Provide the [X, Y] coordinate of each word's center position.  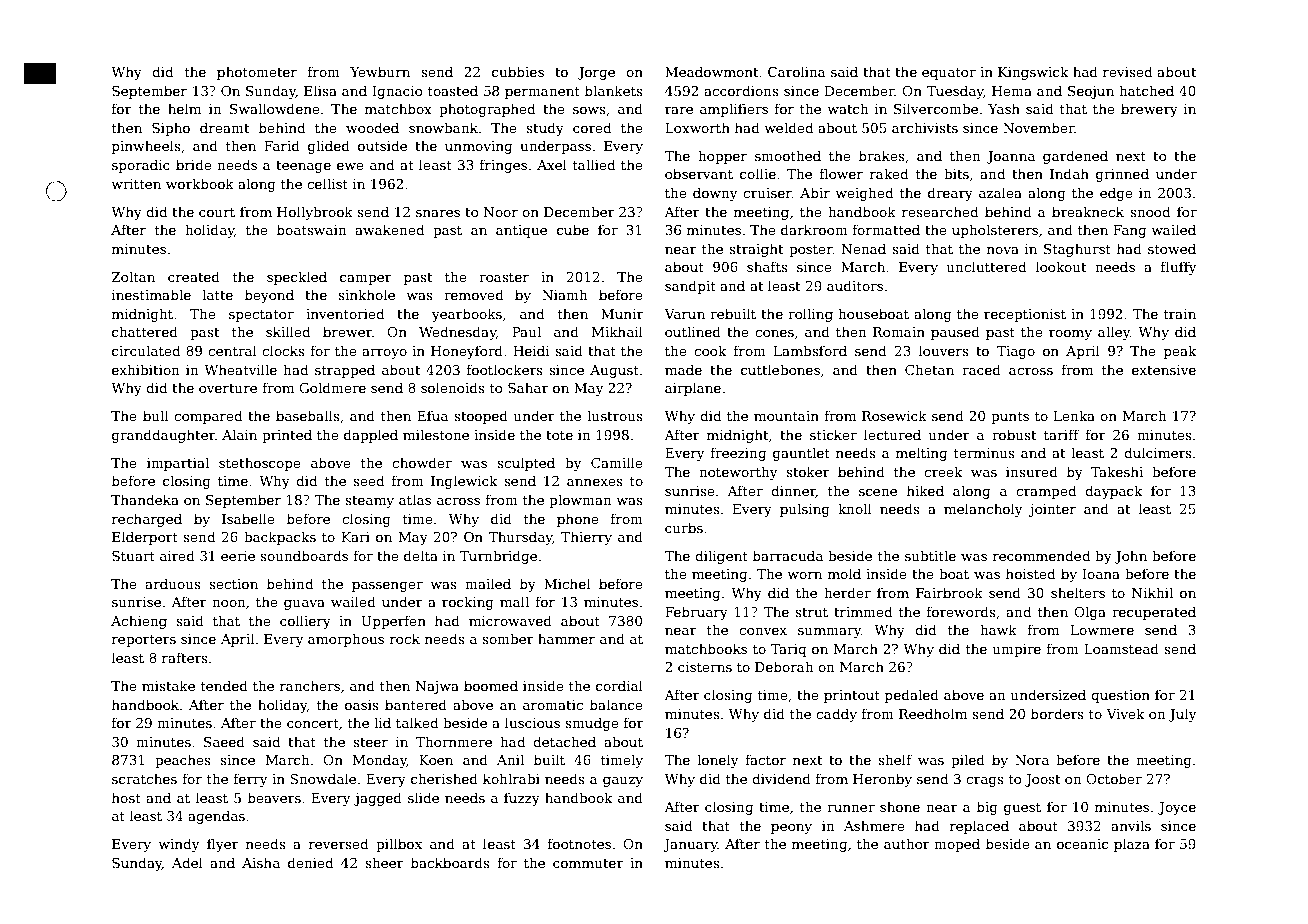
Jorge [596, 73]
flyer [223, 845]
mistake [168, 685]
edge [1116, 194]
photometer [257, 73]
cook [710, 350]
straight [756, 250]
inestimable [151, 294]
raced [981, 369]
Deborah [784, 666]
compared [208, 417]
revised [1127, 71]
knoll [854, 508]
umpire [1017, 650]
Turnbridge [498, 557]
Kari [356, 537]
